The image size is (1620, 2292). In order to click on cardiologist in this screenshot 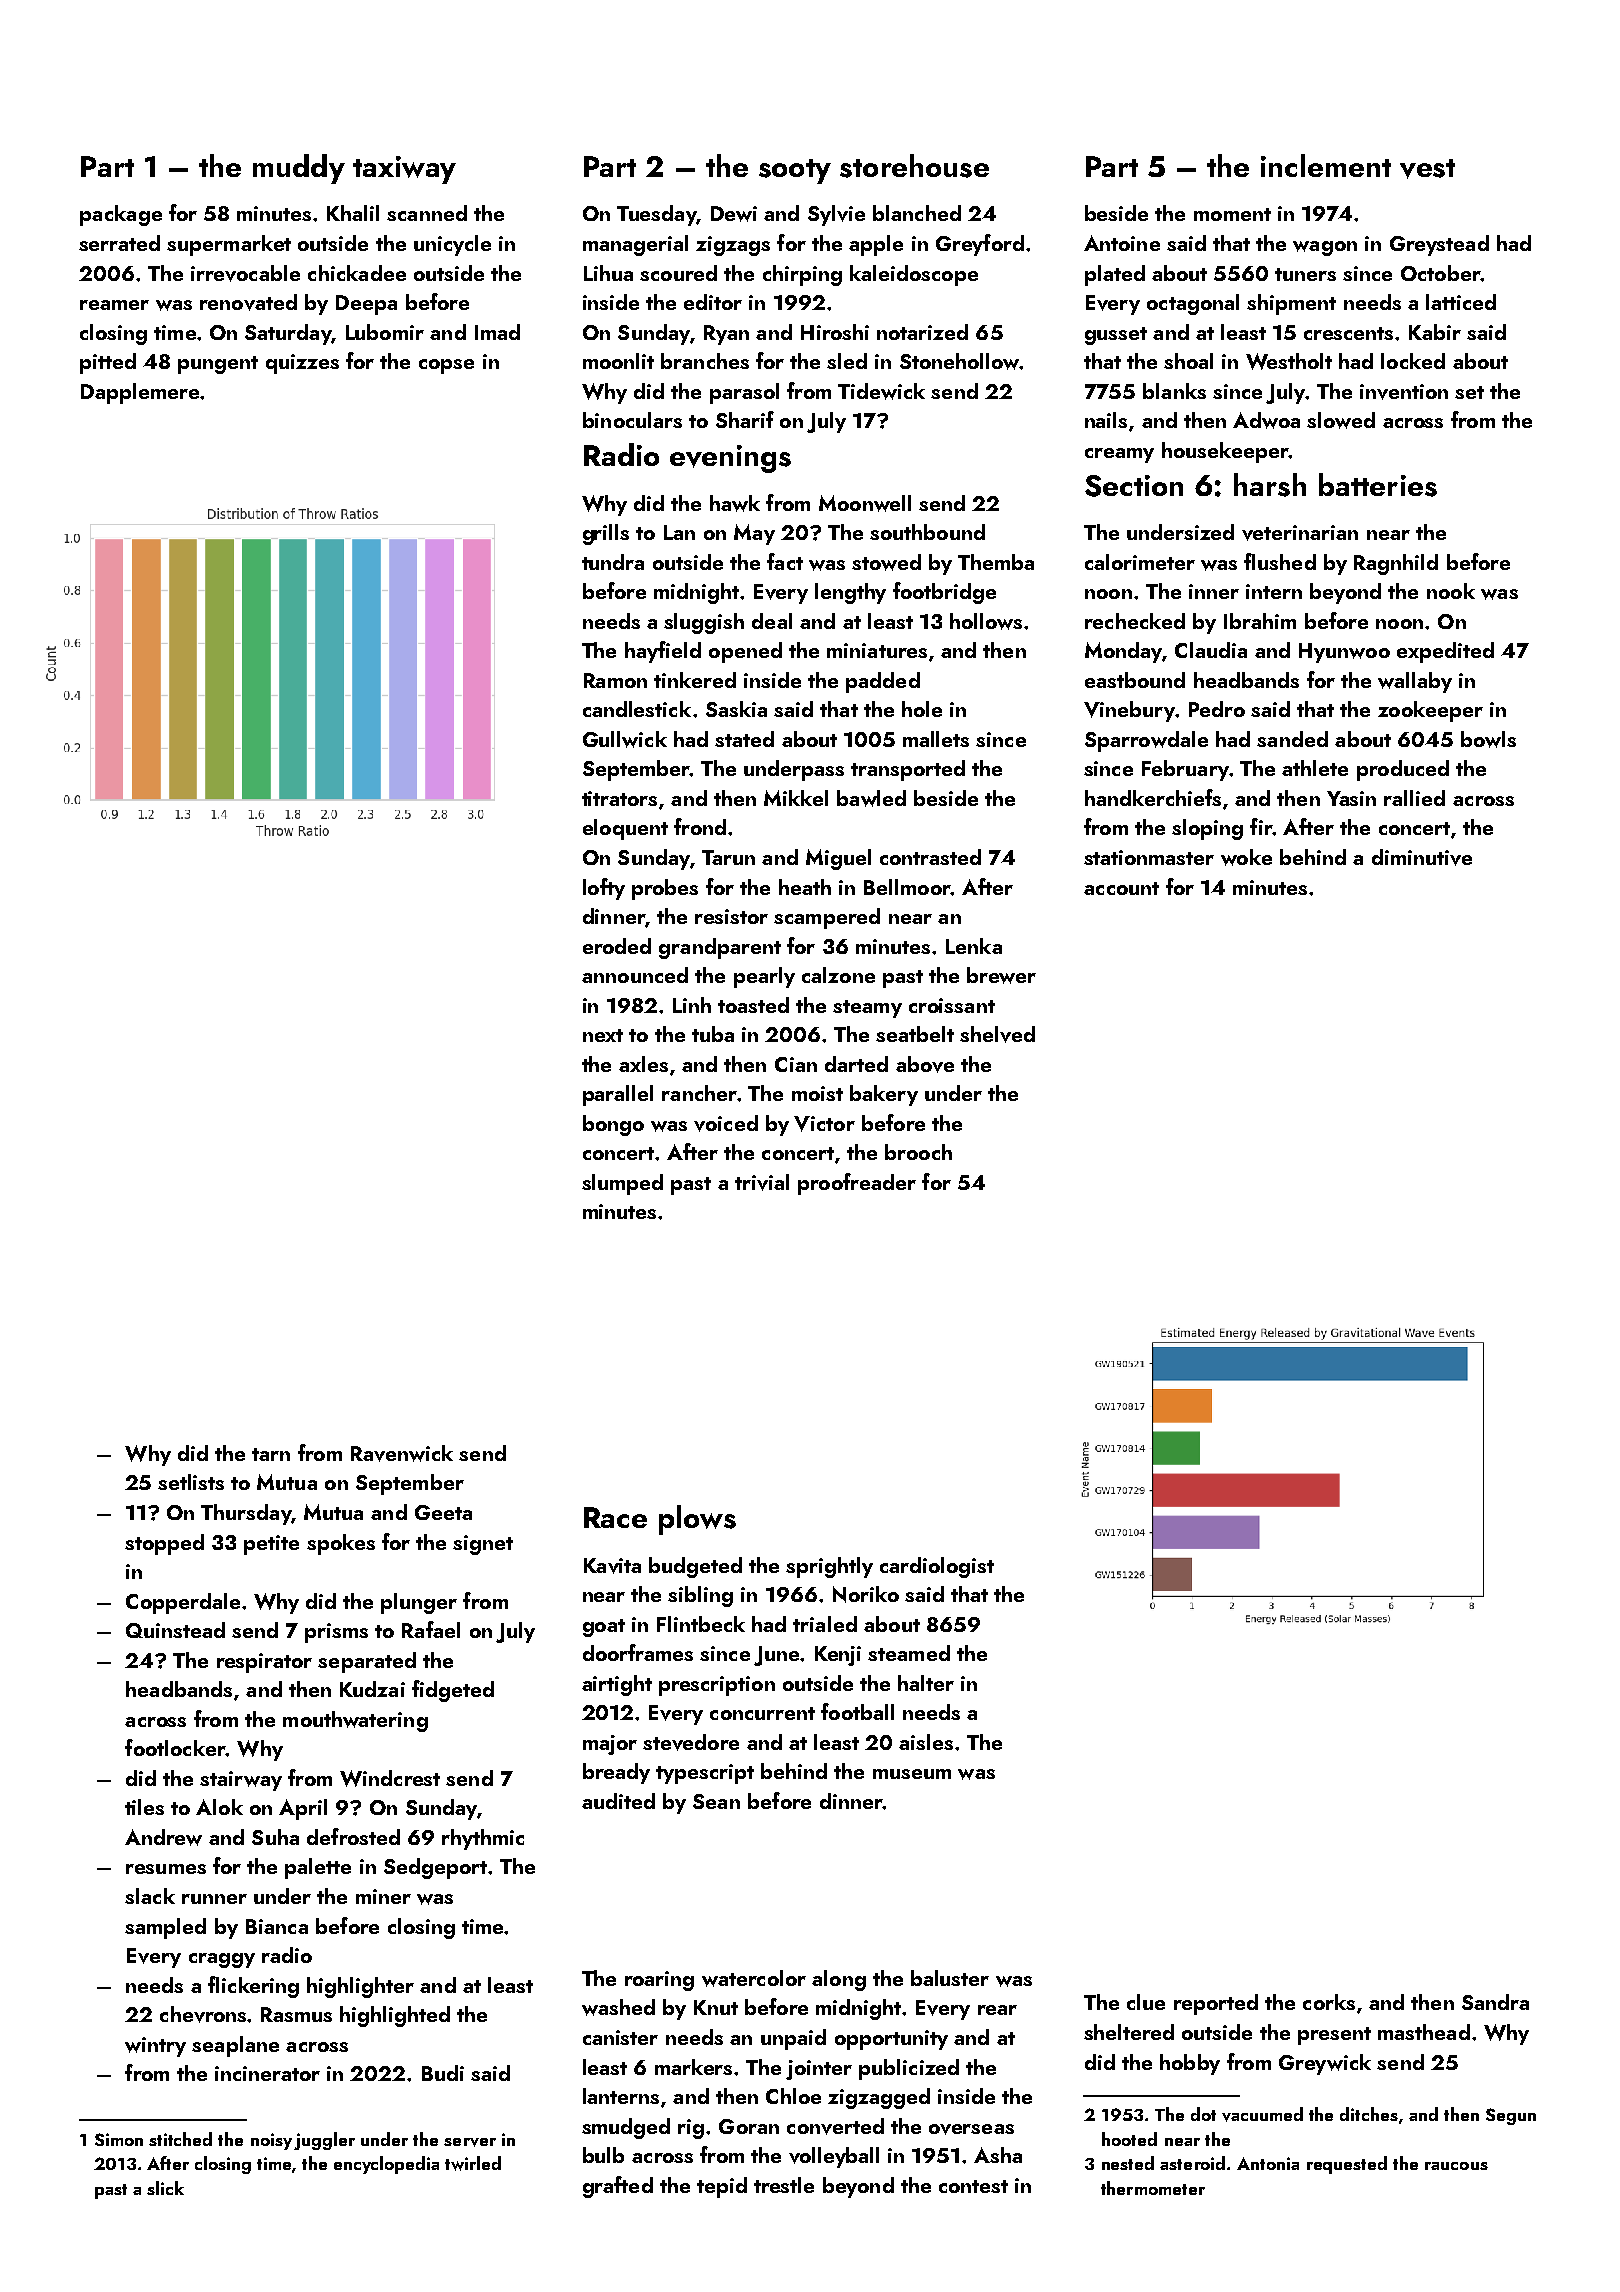, I will do `click(937, 1567)`.
